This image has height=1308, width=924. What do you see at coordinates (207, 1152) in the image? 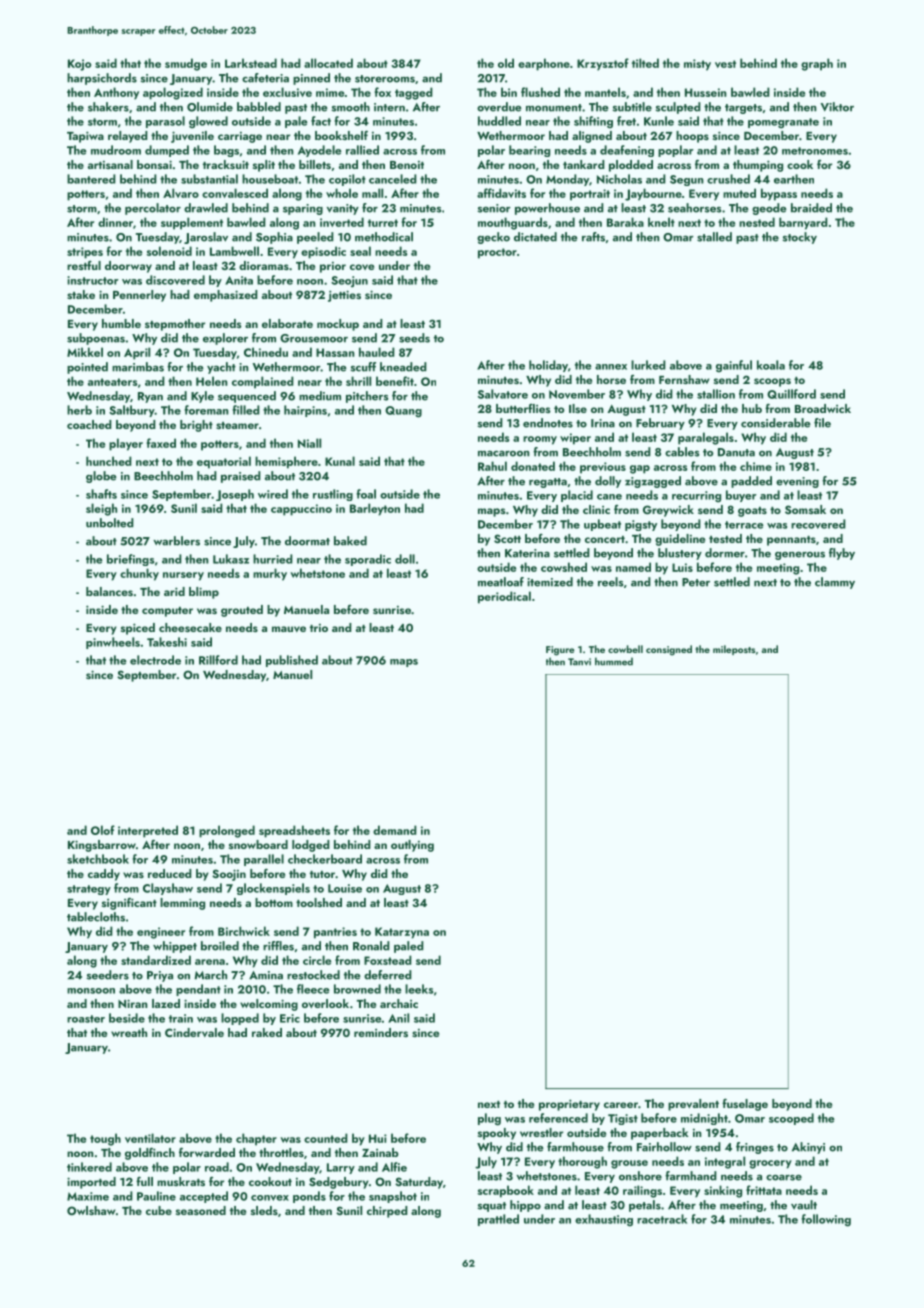
I see `forwarded` at bounding box center [207, 1152].
